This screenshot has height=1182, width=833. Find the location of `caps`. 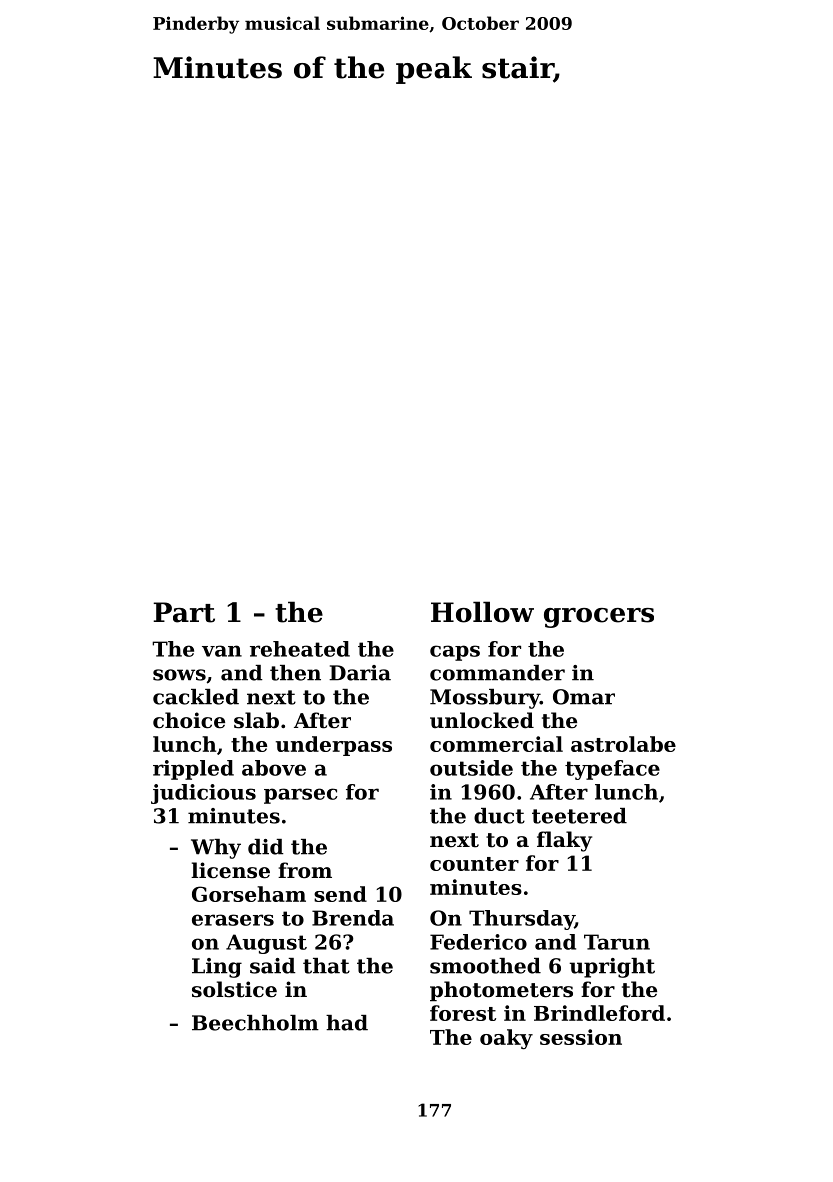

caps is located at coordinates (455, 653).
